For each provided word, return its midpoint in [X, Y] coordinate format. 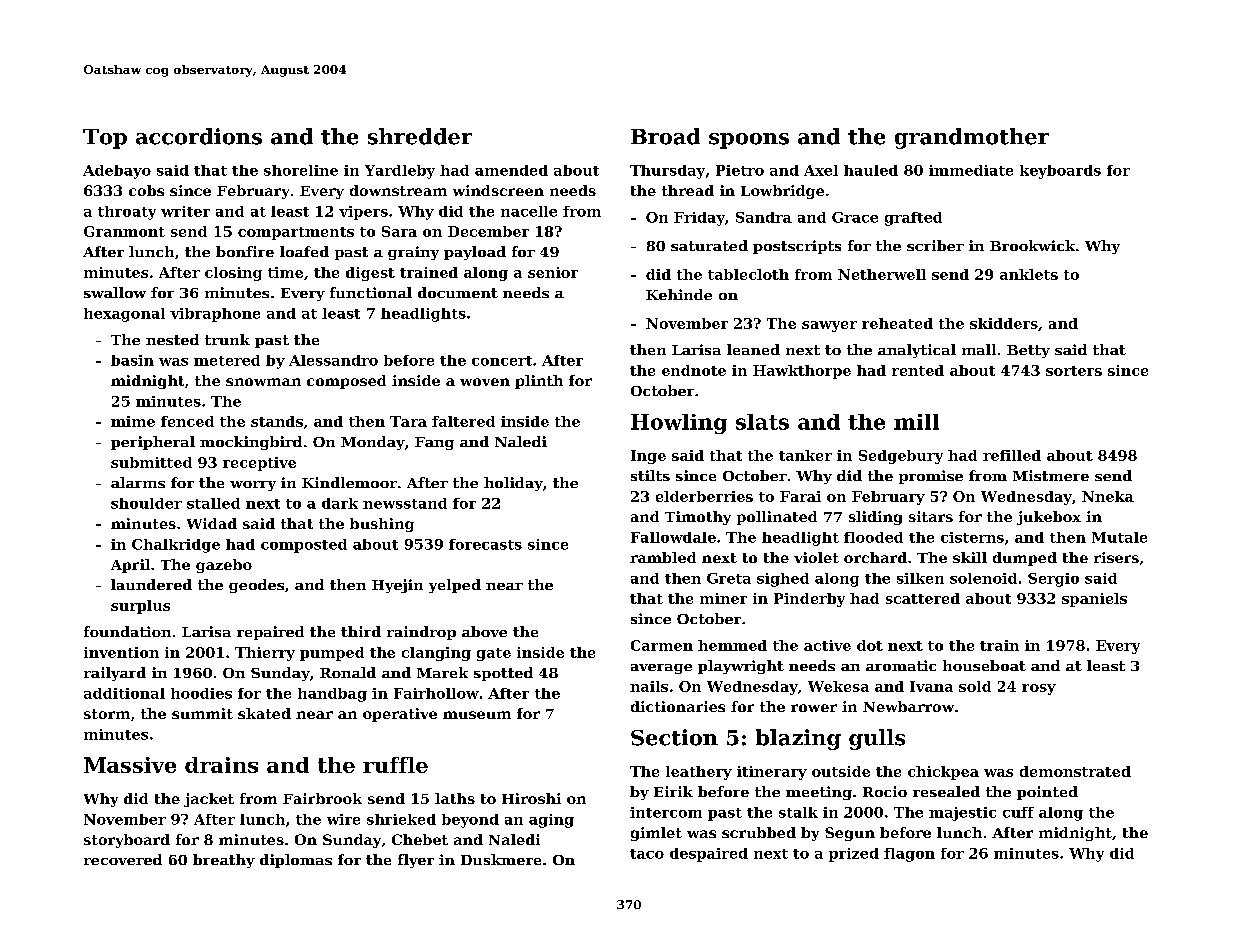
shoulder [146, 503]
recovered [123, 859]
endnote [694, 370]
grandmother [972, 138]
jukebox [1049, 518]
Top [105, 139]
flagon [909, 855]
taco [647, 854]
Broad [665, 136]
